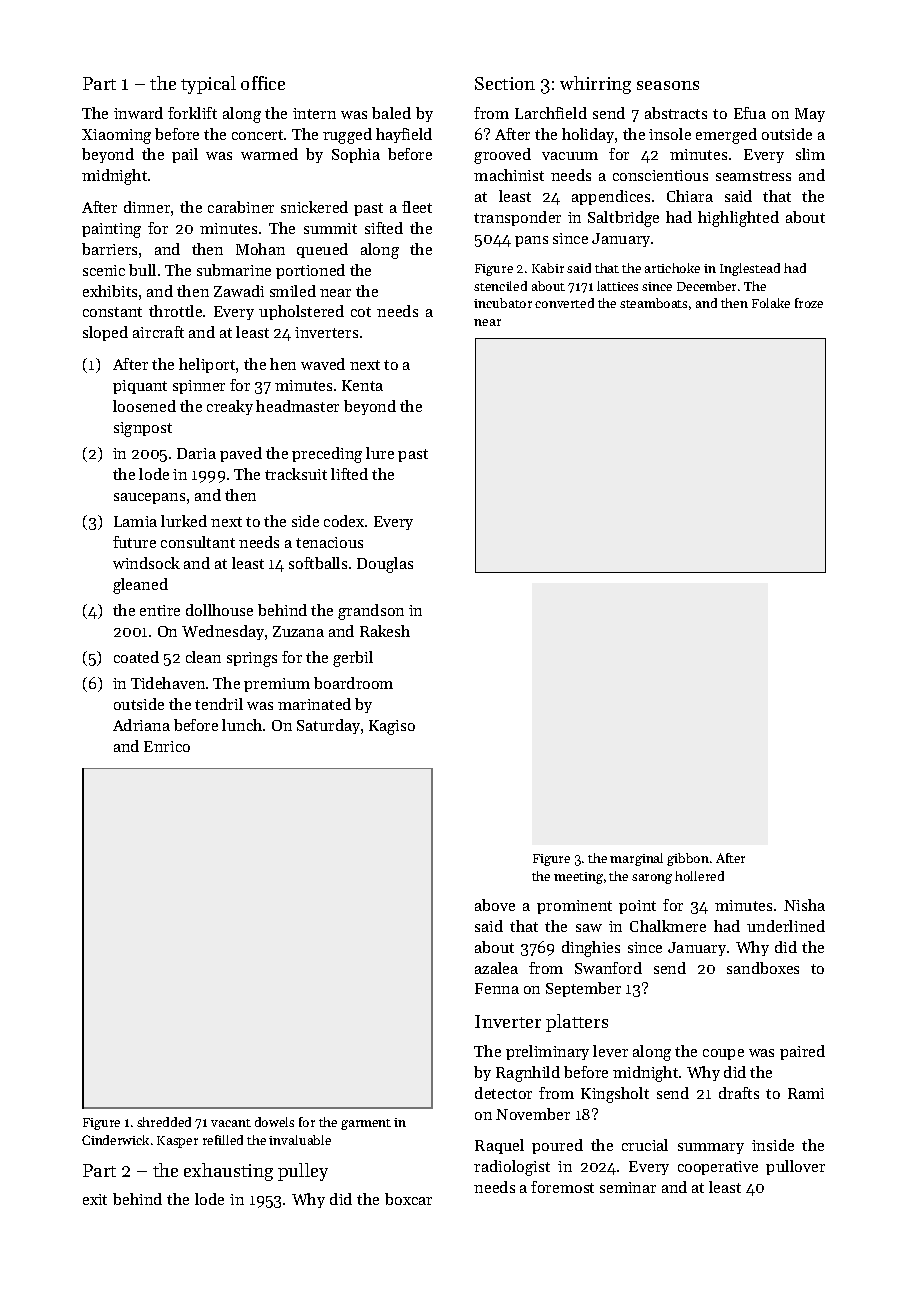  I want to click on exhausting, so click(228, 1172).
